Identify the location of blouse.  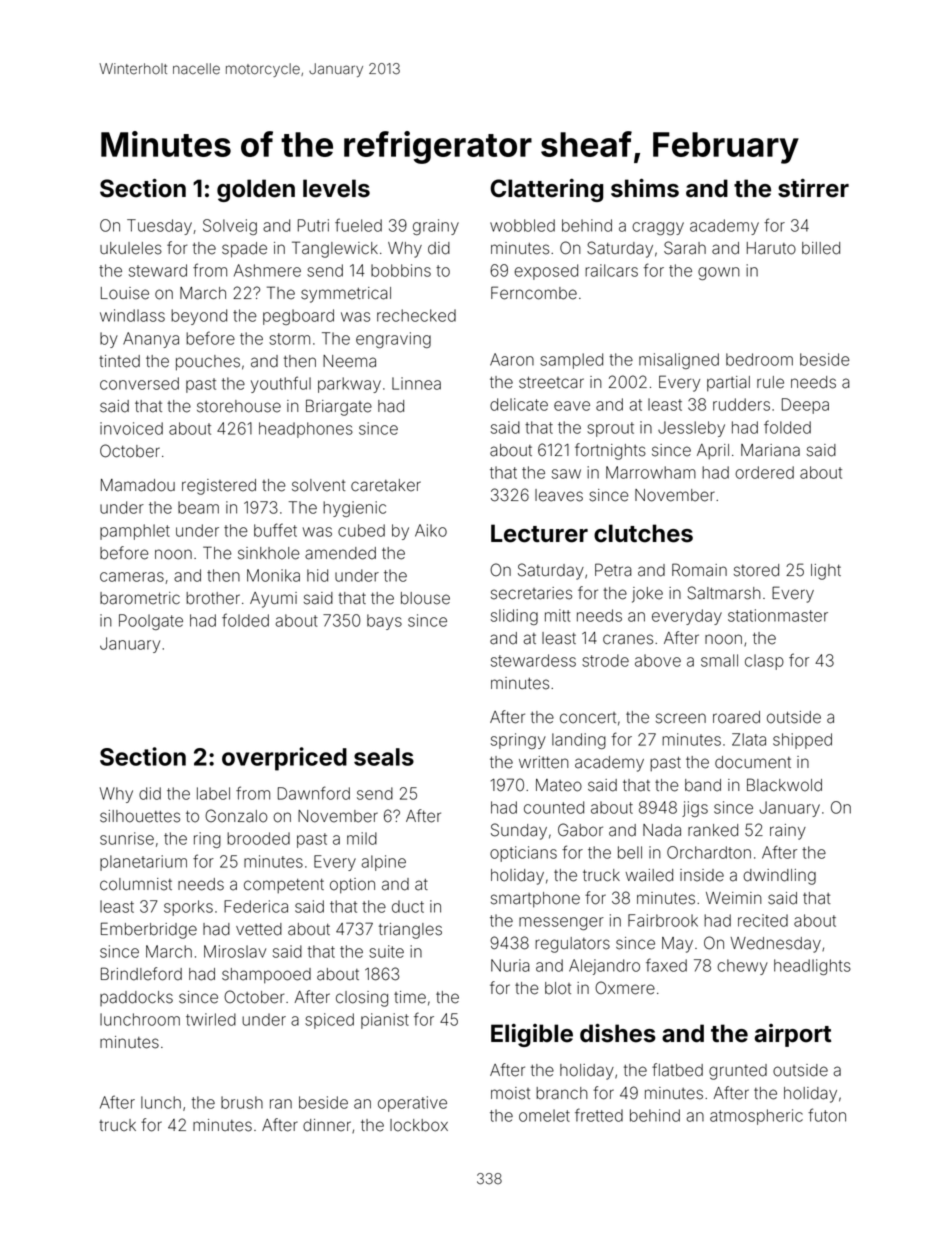
(425, 598).
